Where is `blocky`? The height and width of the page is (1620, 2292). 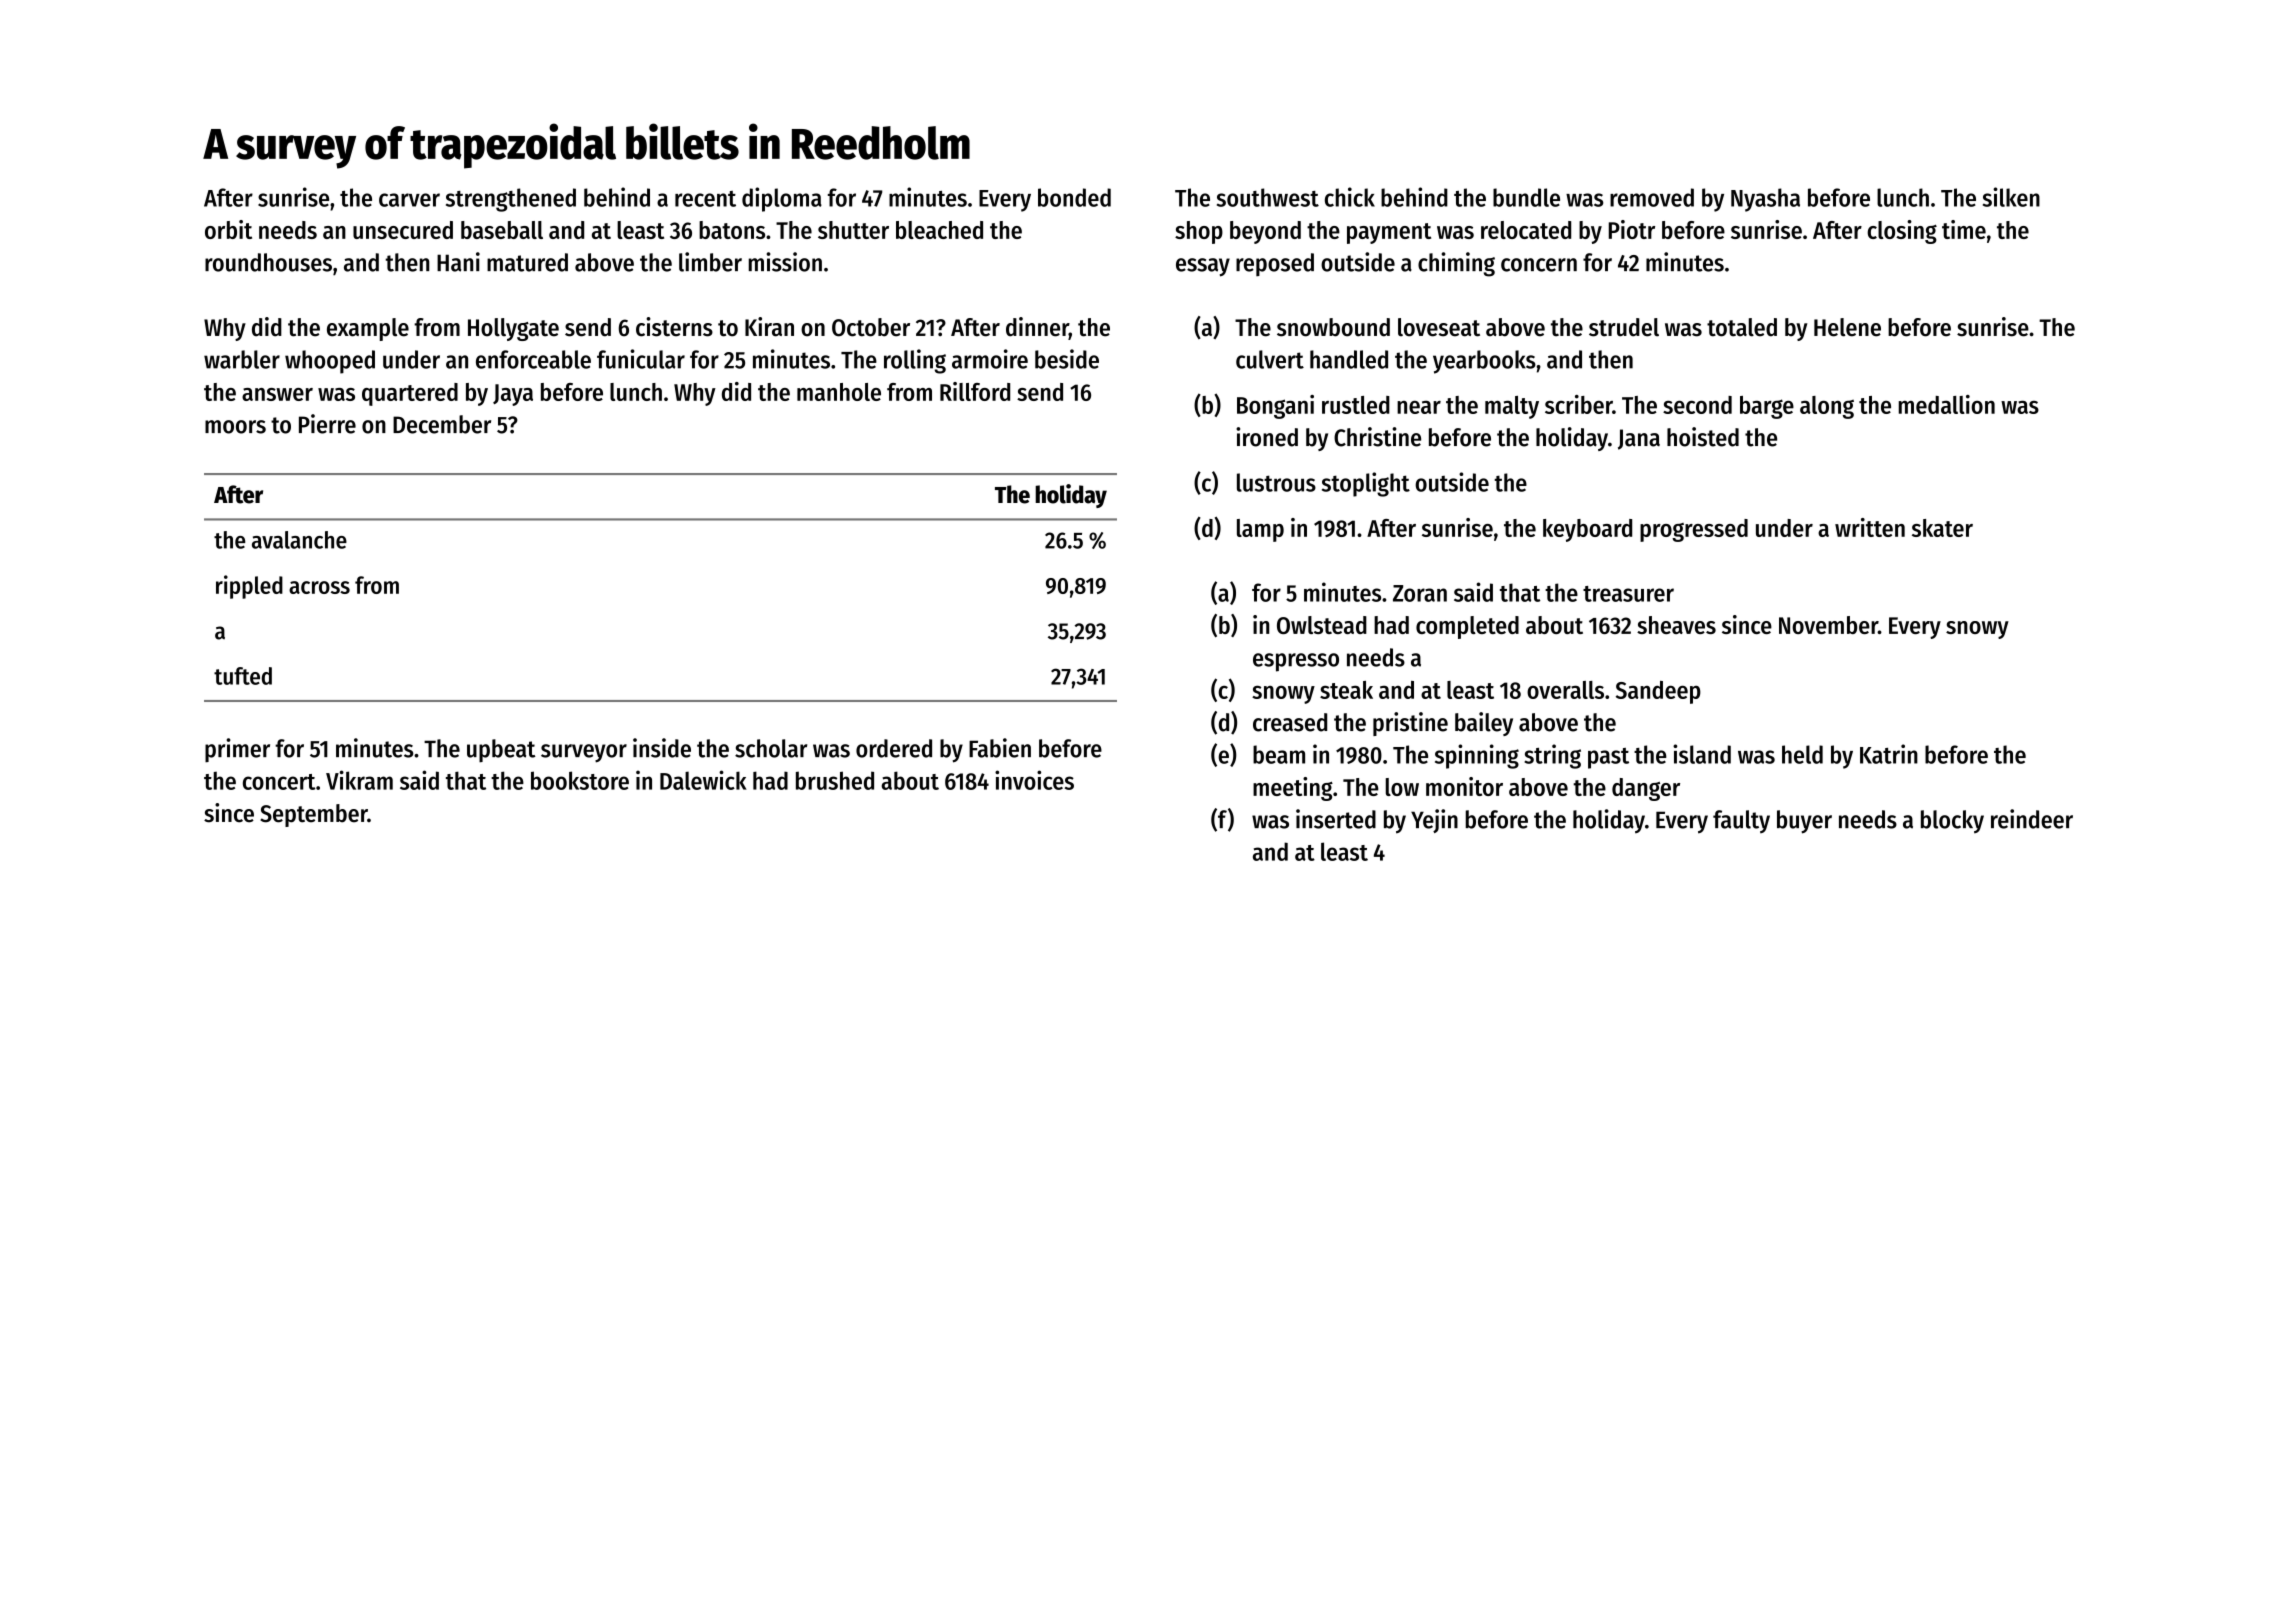
blocky is located at coordinates (1952, 822).
